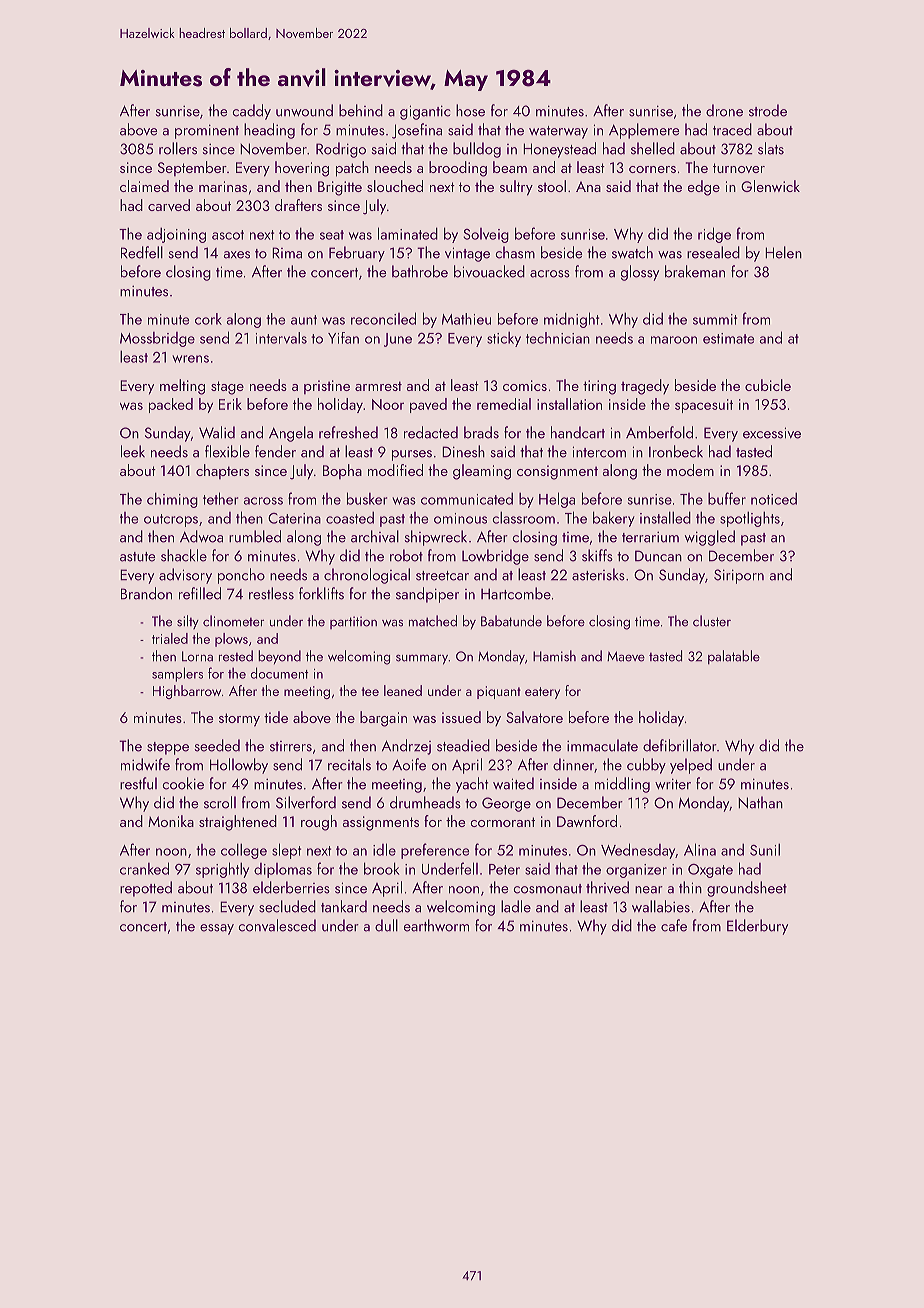 The height and width of the screenshot is (1308, 924). Describe the element at coordinates (516, 906) in the screenshot. I see `ladle` at that location.
